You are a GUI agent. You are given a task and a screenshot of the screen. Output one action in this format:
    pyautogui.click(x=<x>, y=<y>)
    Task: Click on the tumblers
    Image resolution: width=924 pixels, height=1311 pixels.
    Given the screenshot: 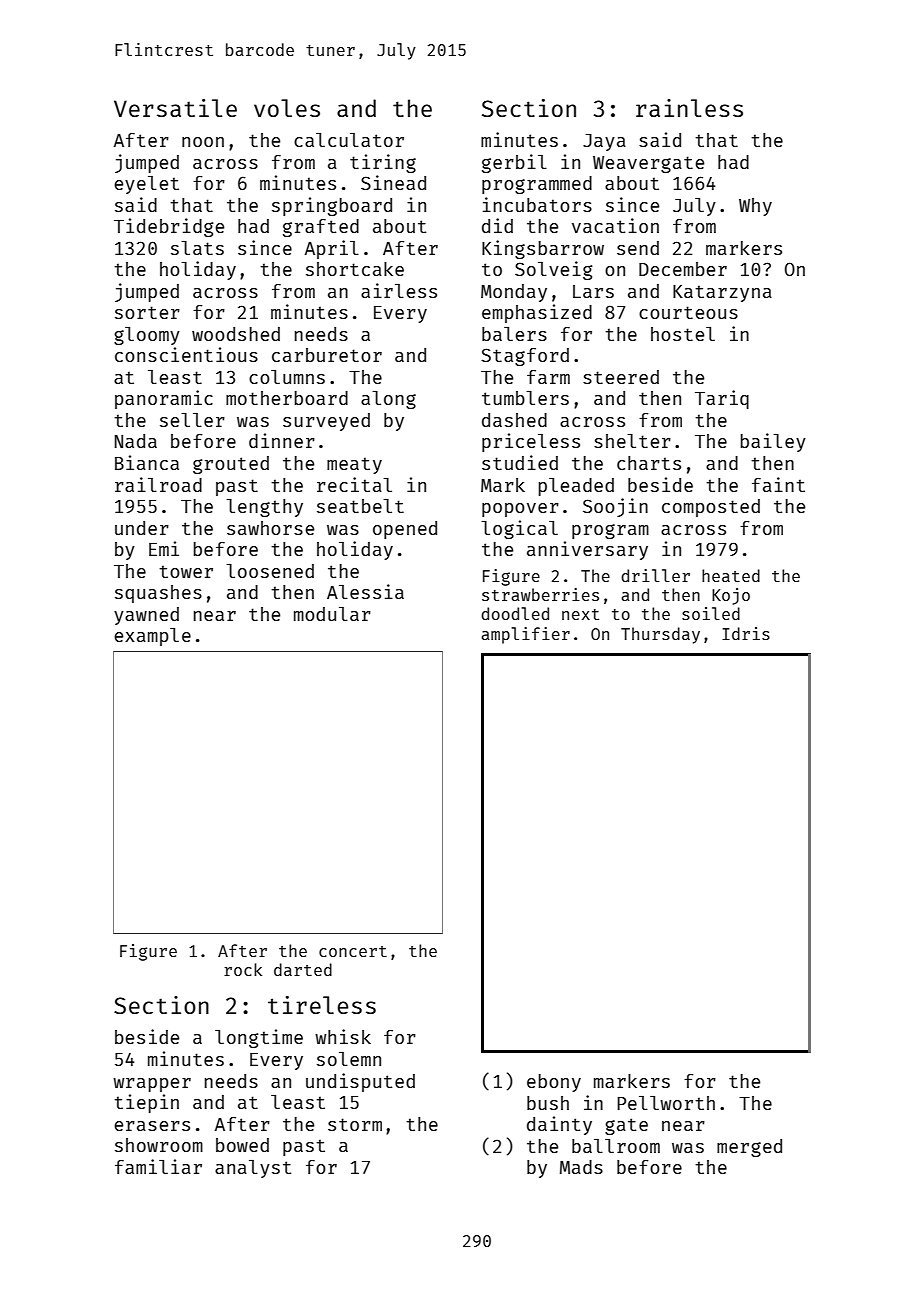 What is the action you would take?
    pyautogui.click(x=525, y=398)
